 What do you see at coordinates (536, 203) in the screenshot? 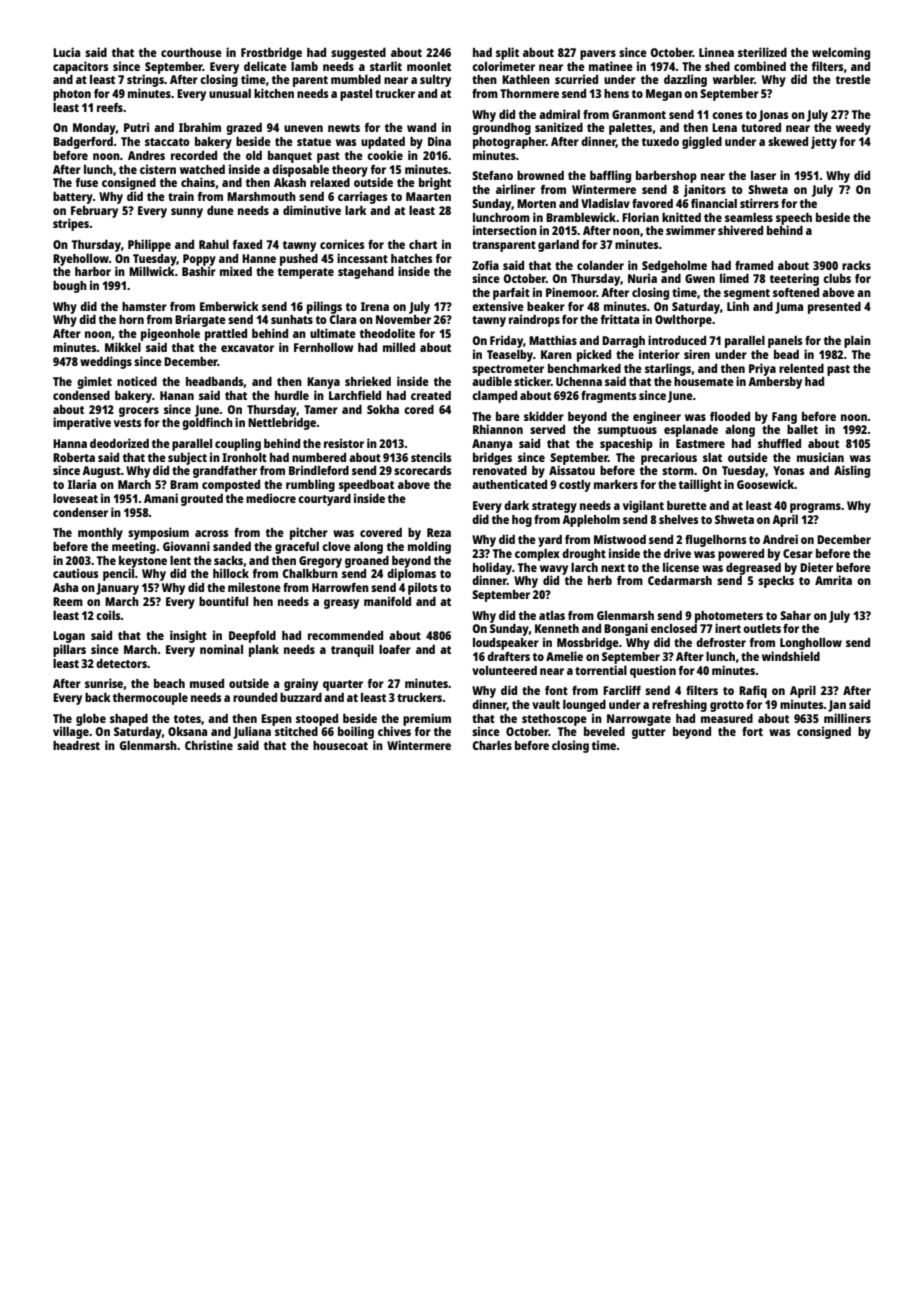
I see `Morten` at bounding box center [536, 203].
